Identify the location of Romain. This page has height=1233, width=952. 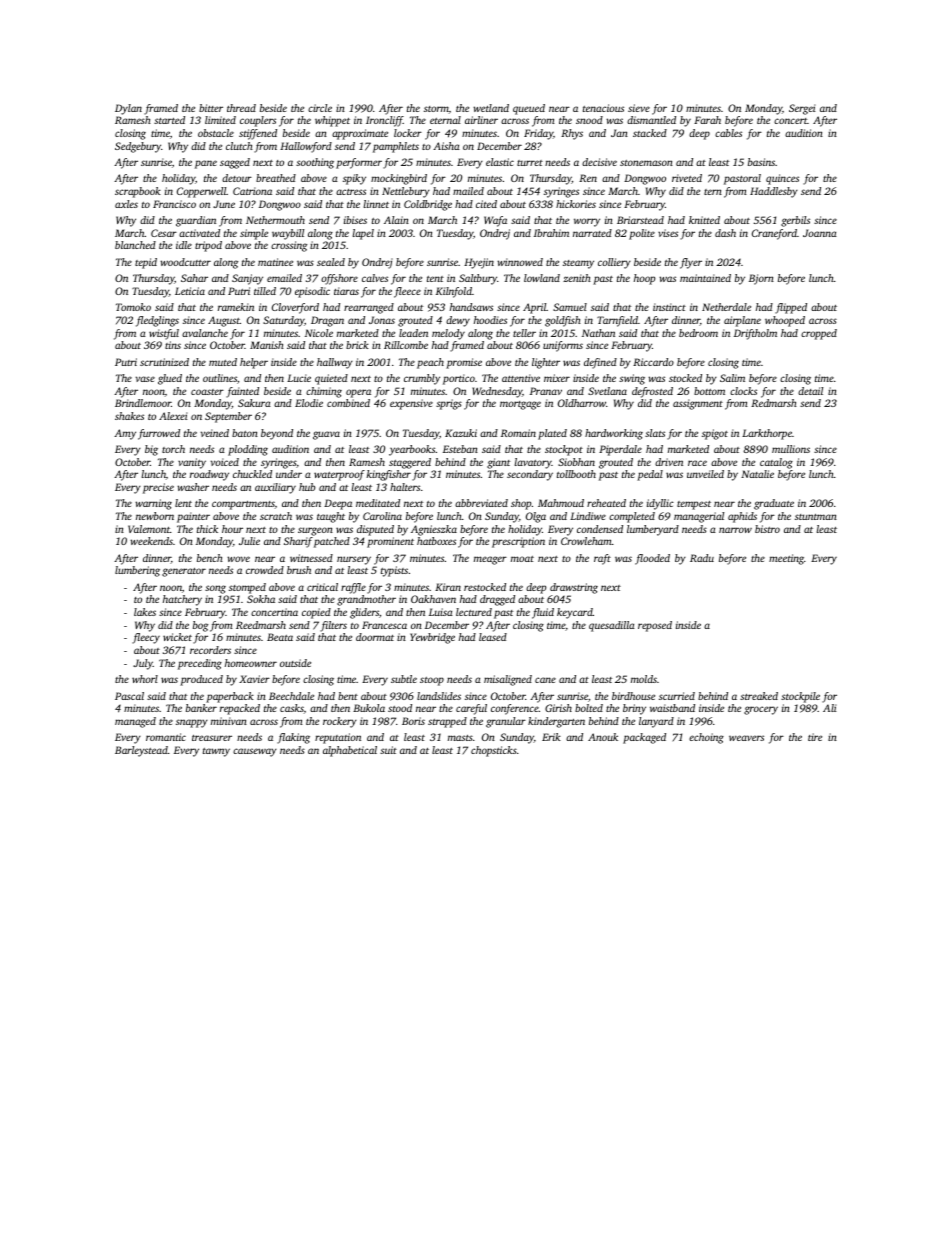
(518, 433).
